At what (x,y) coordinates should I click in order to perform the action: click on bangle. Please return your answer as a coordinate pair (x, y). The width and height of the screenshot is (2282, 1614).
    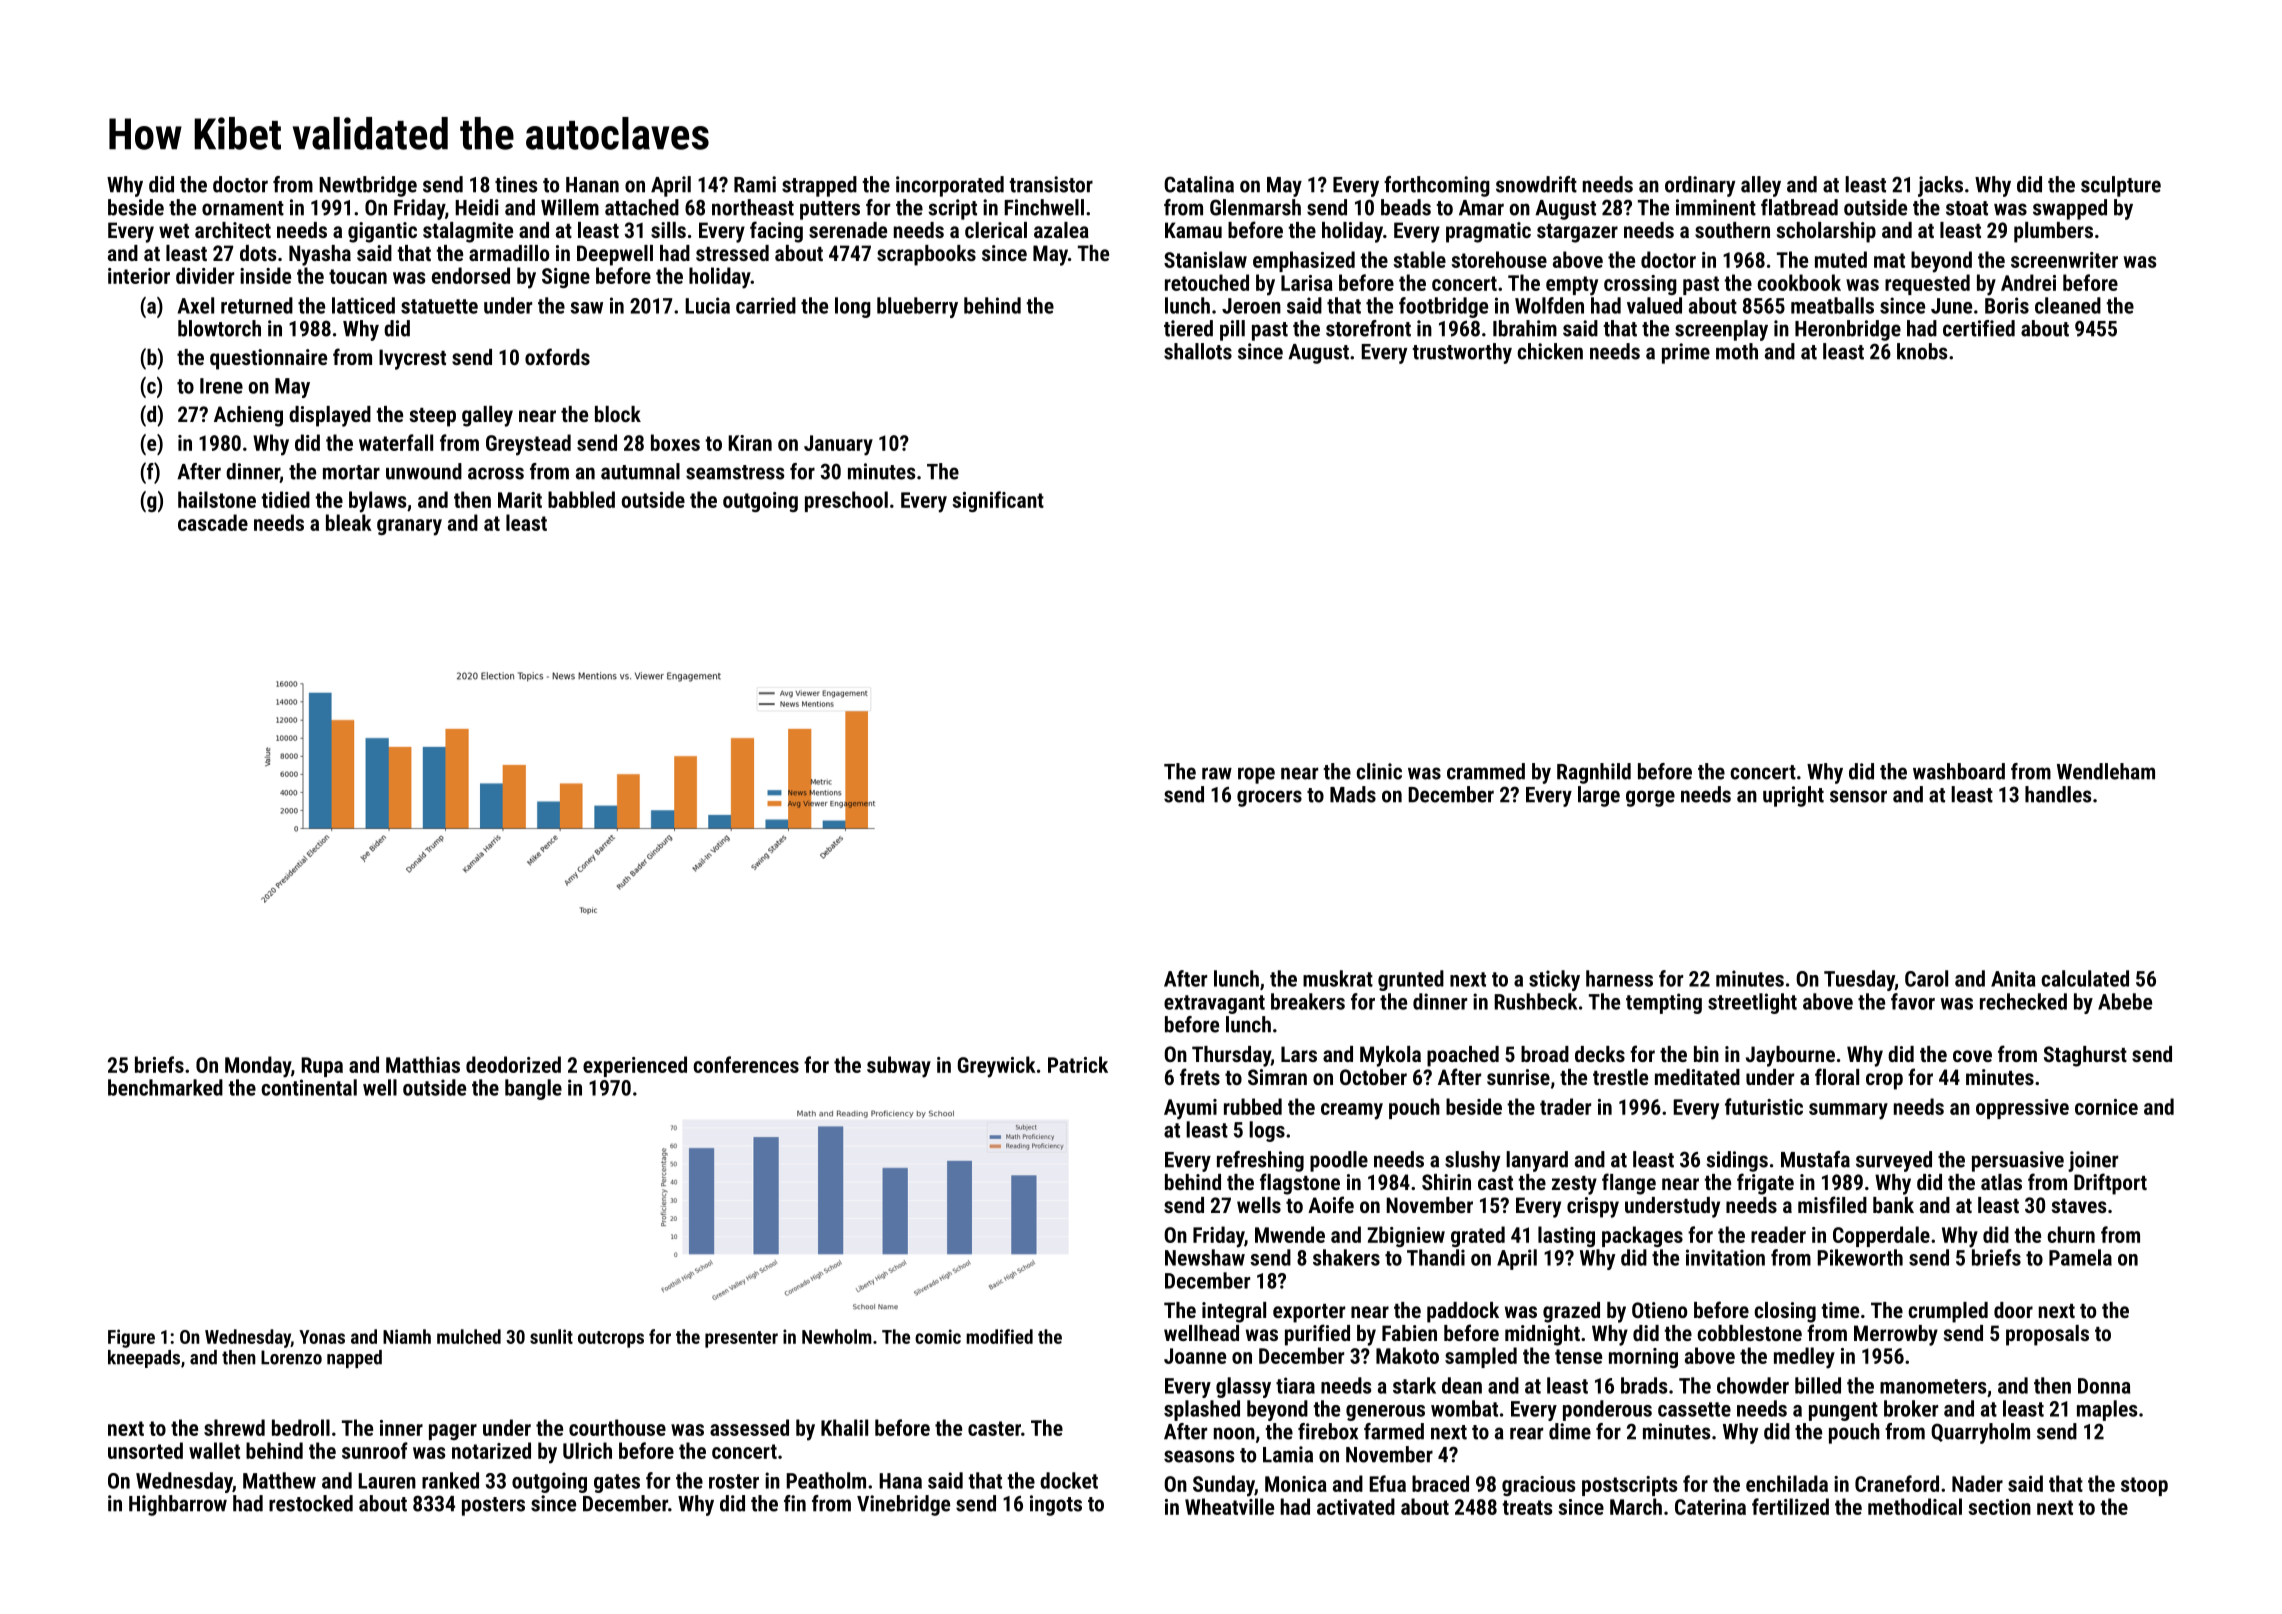
    Looking at the image, I should click on (533, 1089).
